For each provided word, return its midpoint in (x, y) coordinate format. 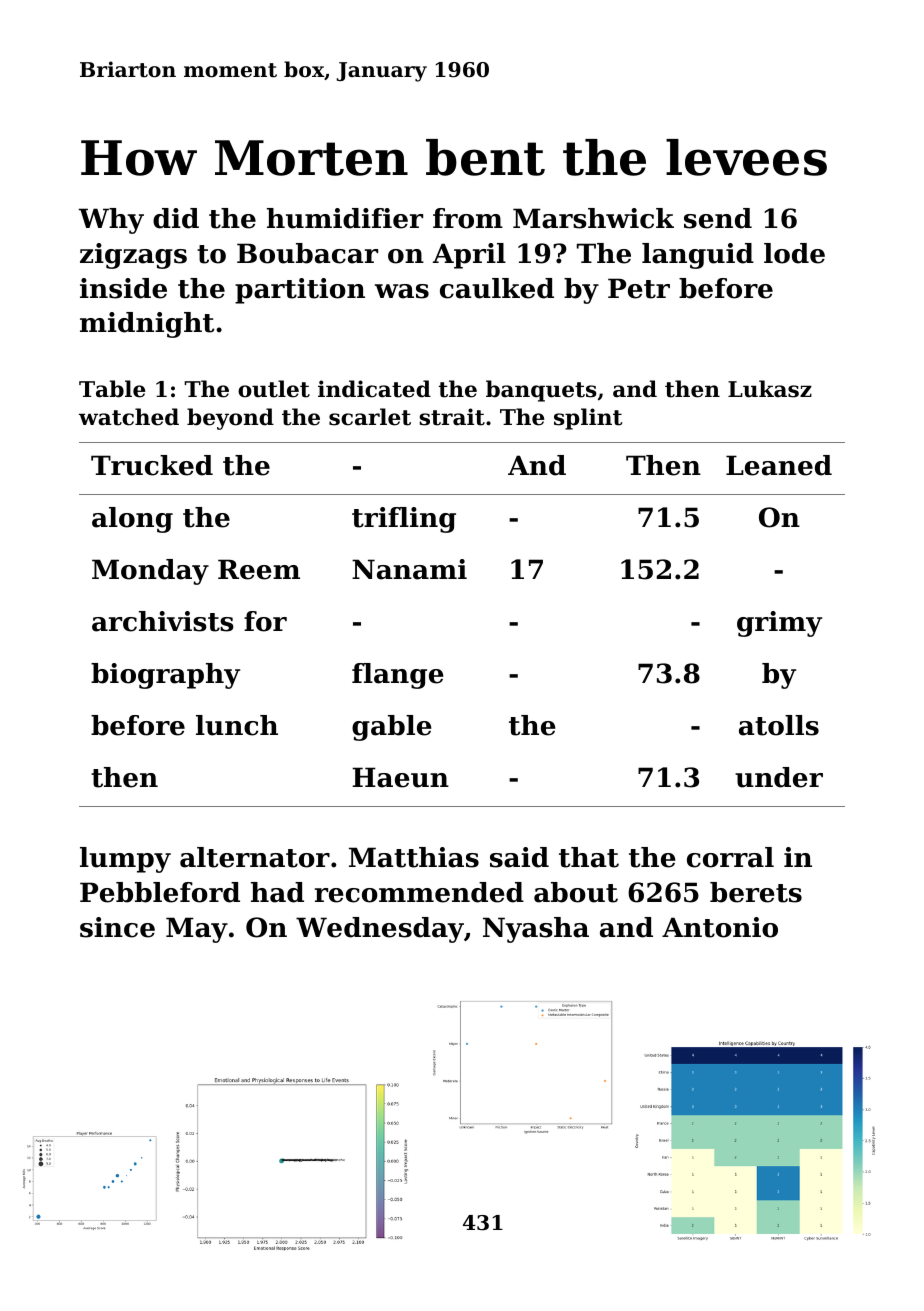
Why (111, 221)
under (779, 777)
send (718, 218)
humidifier (345, 218)
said (519, 857)
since (117, 927)
